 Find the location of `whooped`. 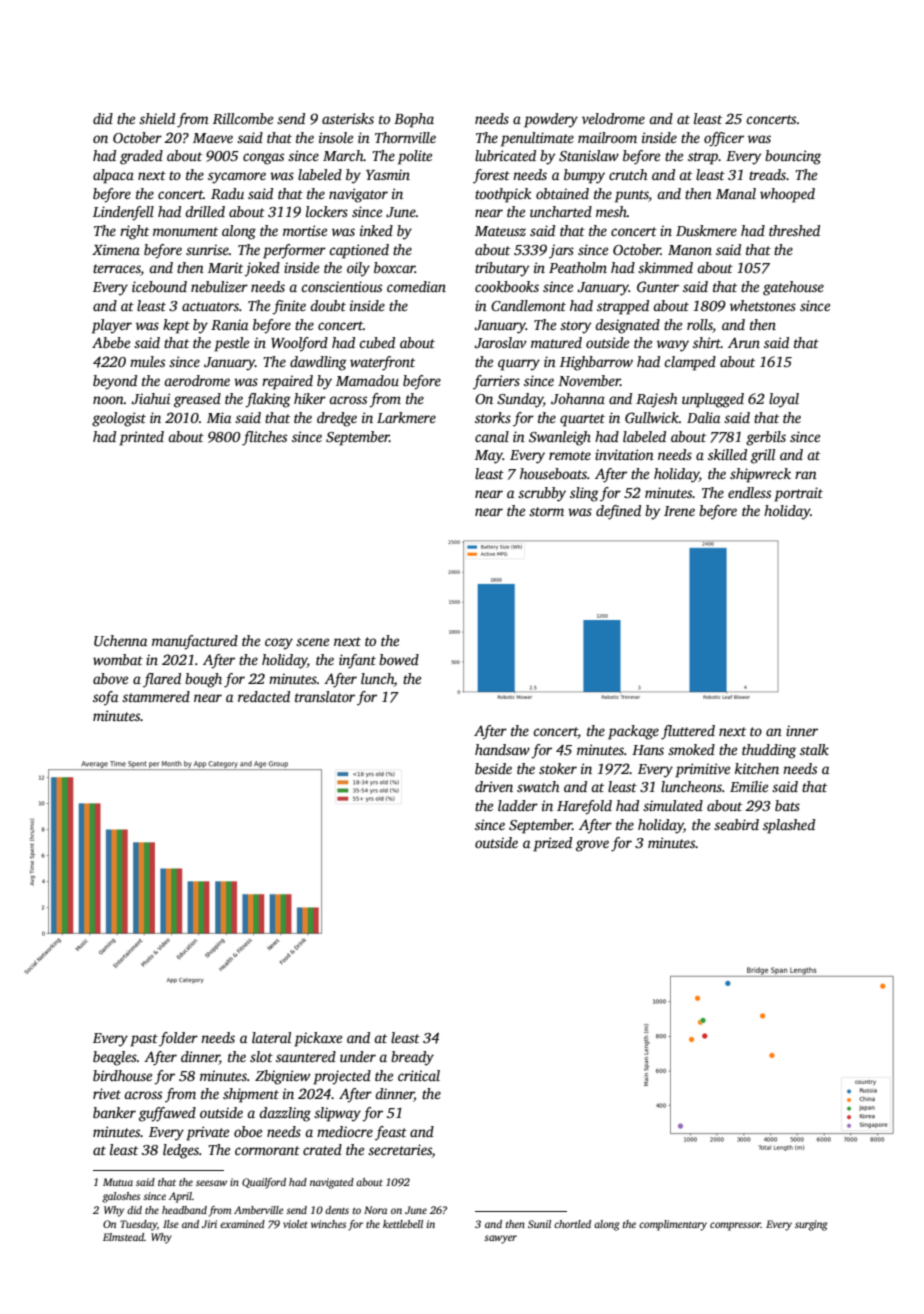

whooped is located at coordinates (787, 195).
